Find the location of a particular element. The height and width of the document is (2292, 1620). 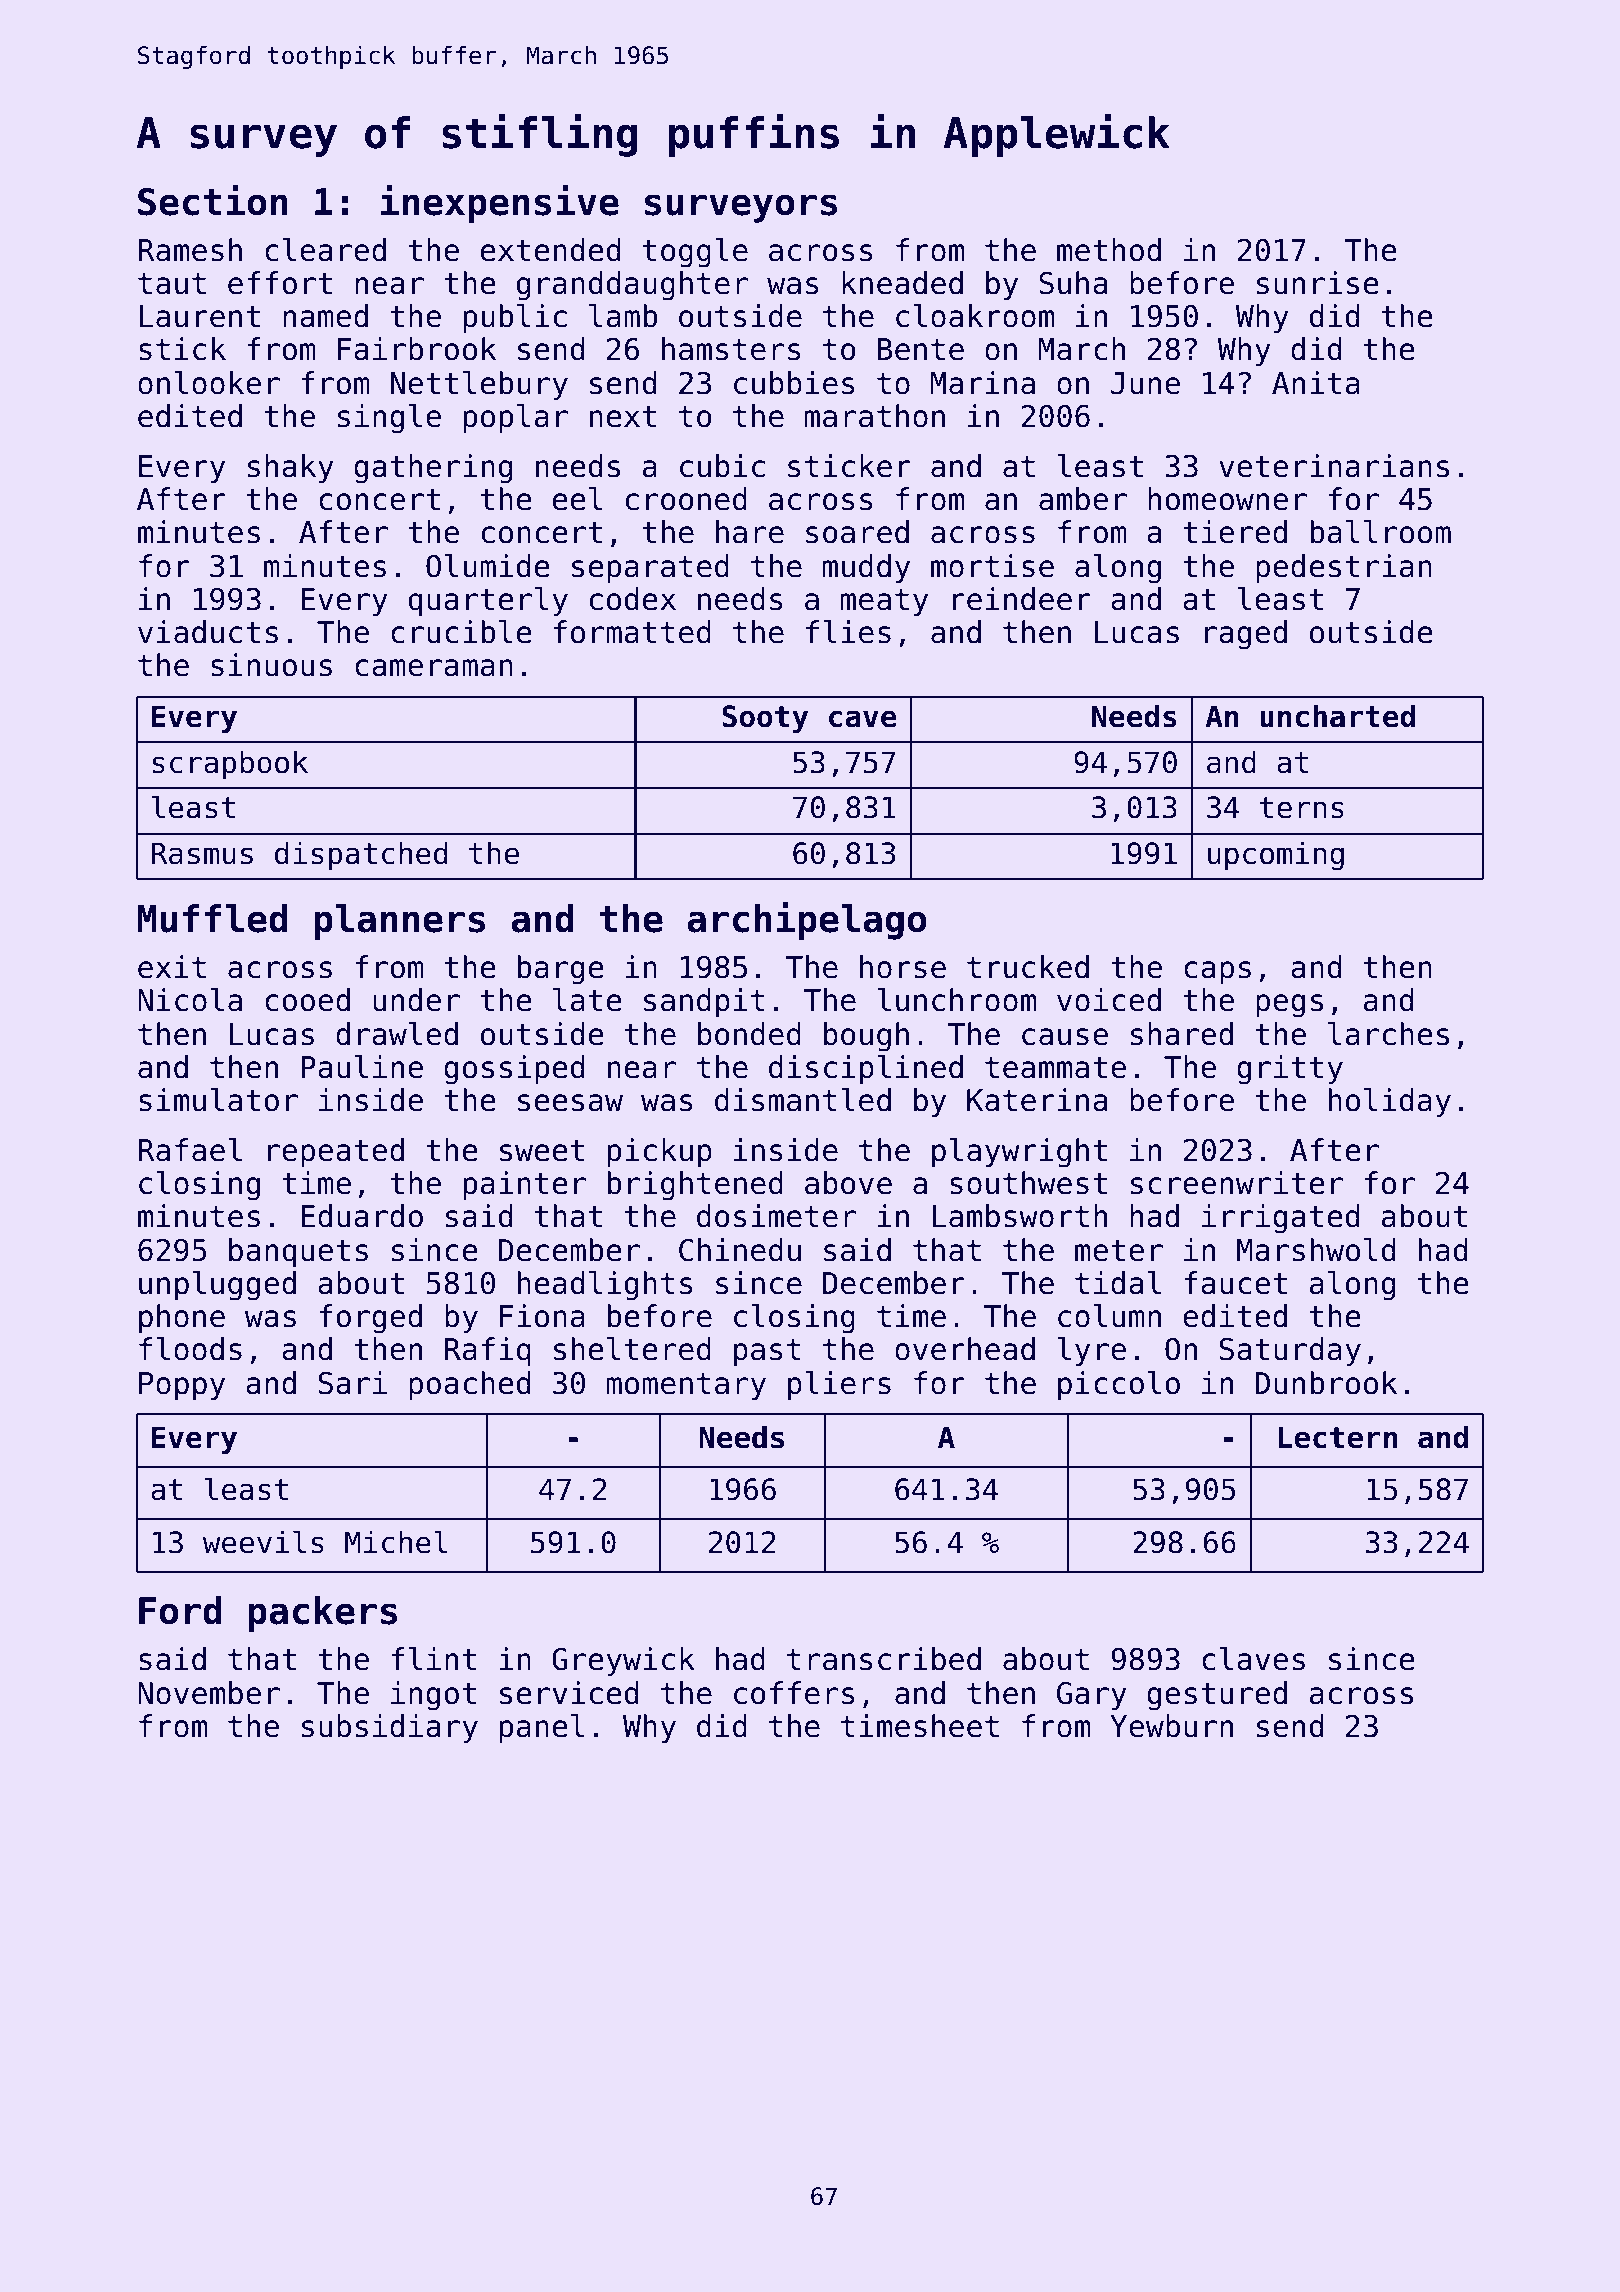

momentary is located at coordinates (686, 1386).
